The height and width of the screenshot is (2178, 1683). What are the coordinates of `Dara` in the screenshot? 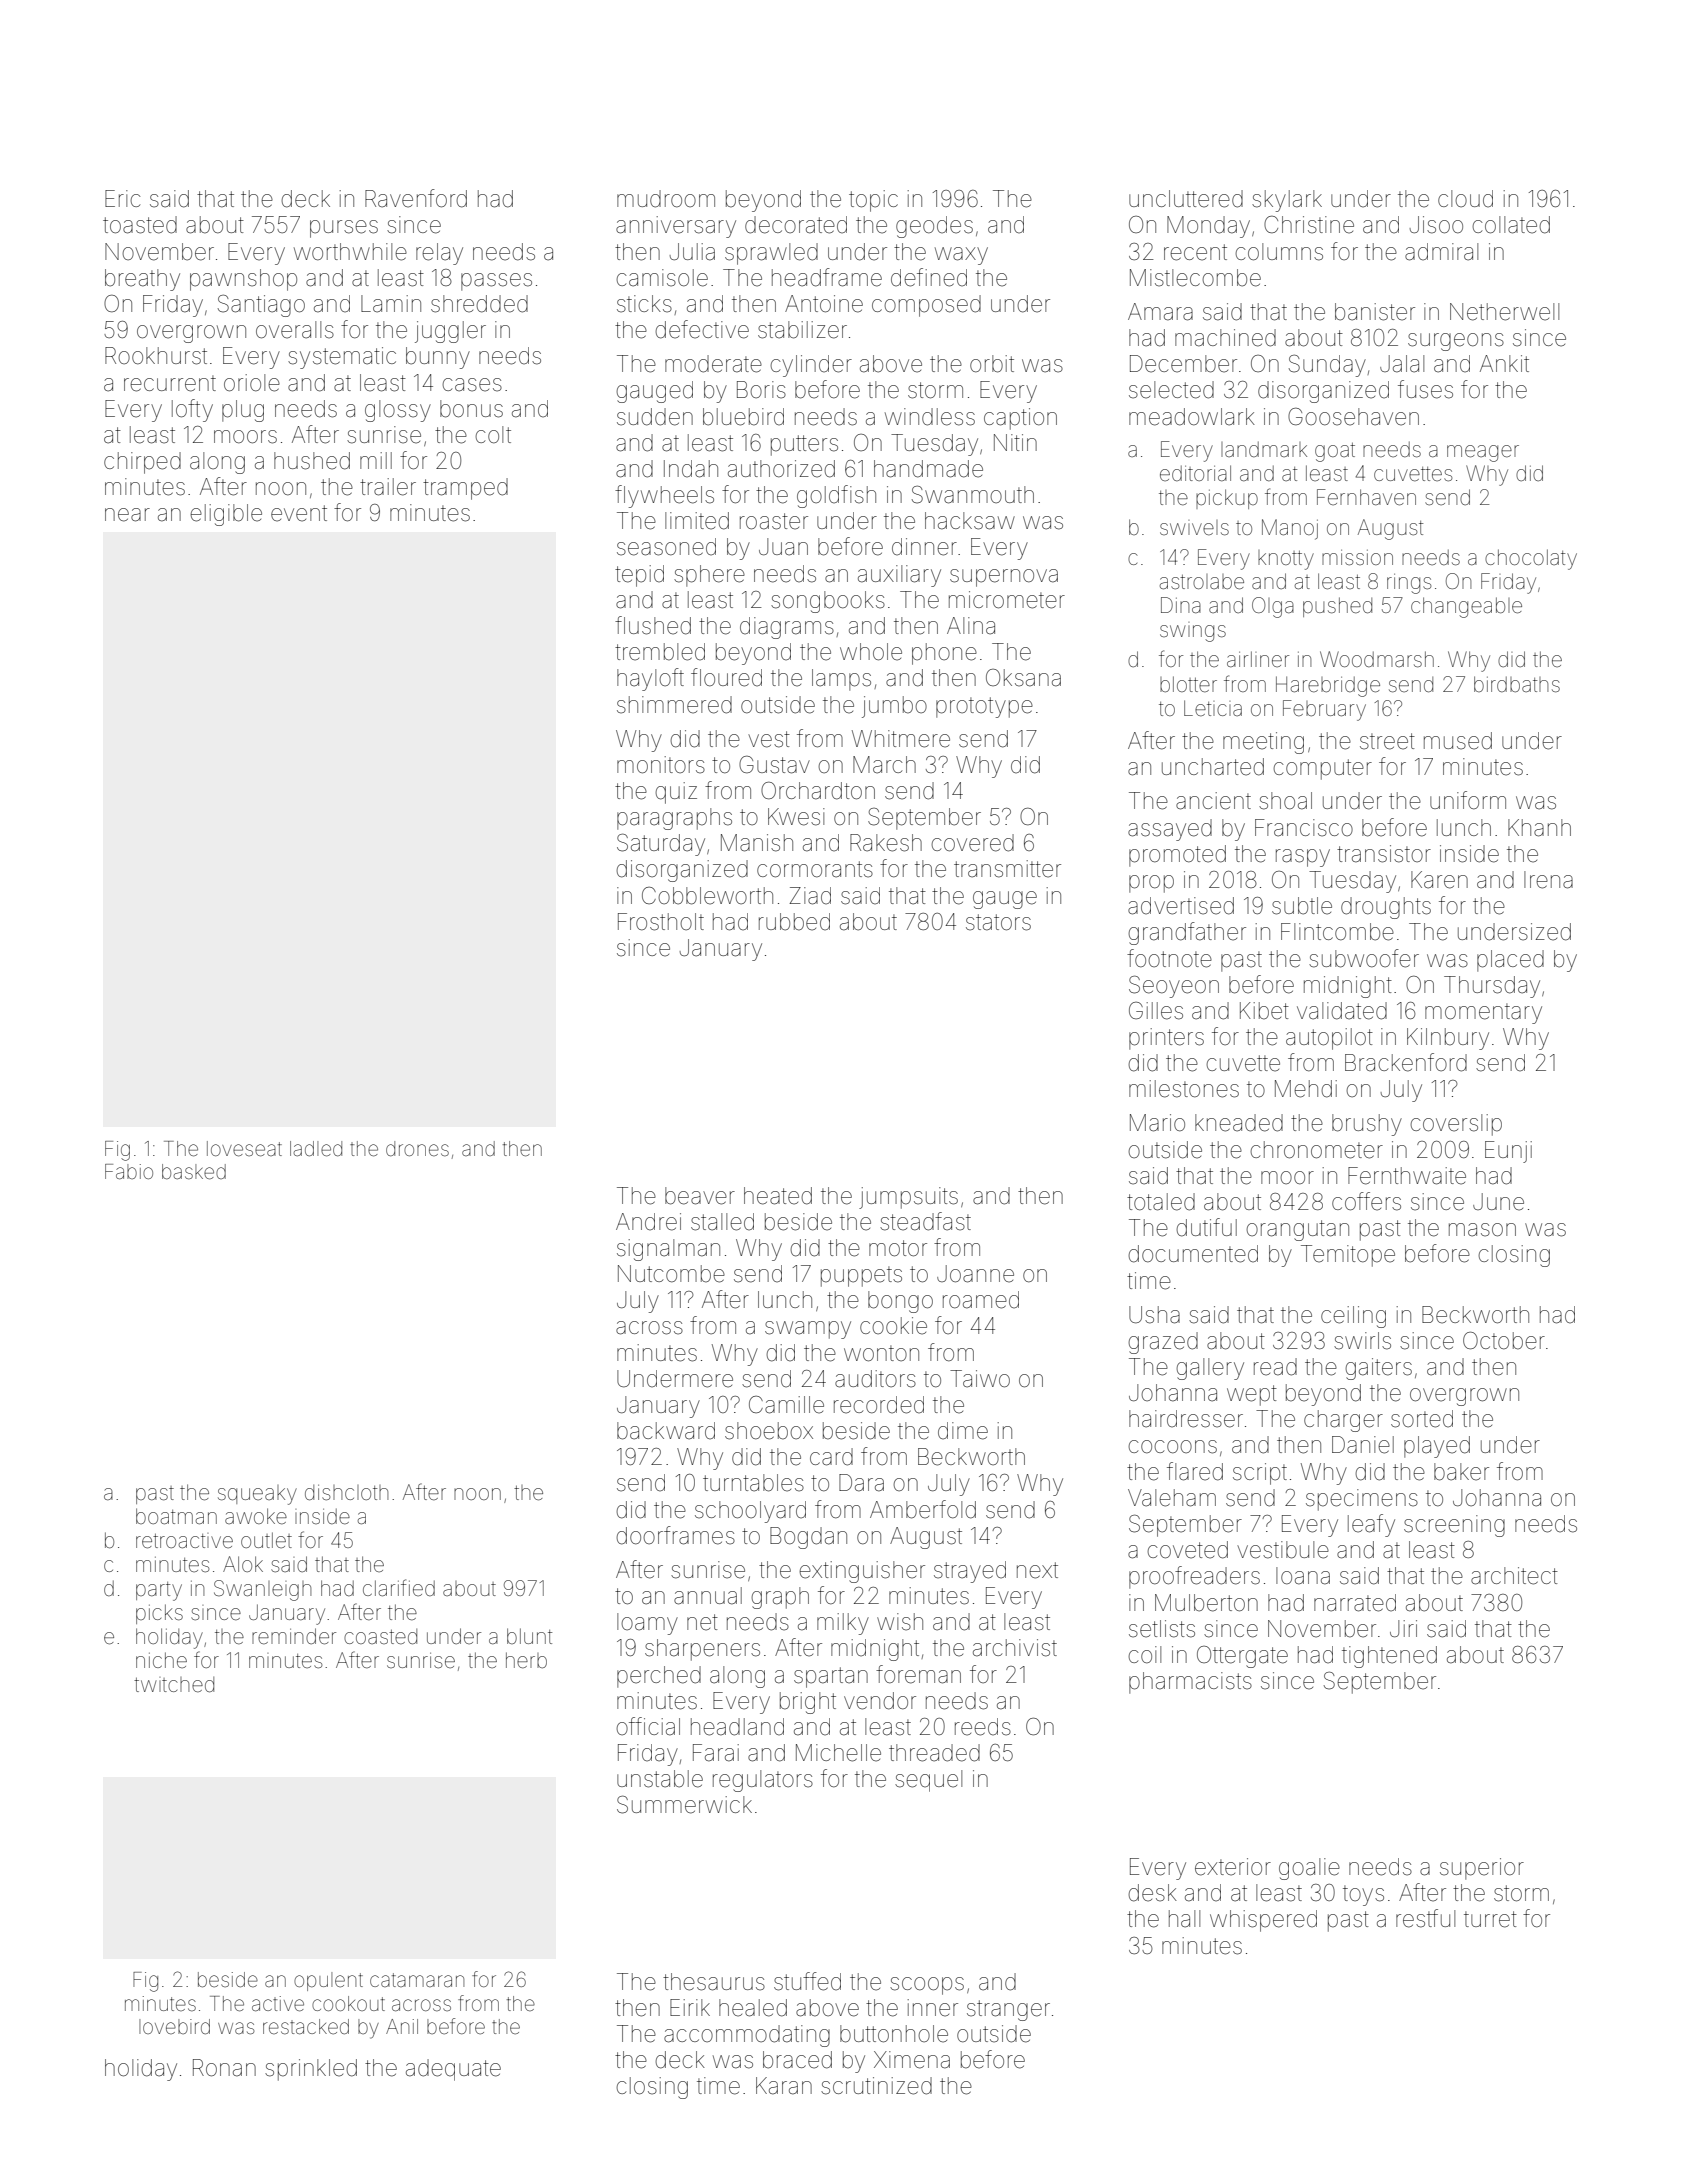 It's located at (861, 1483).
